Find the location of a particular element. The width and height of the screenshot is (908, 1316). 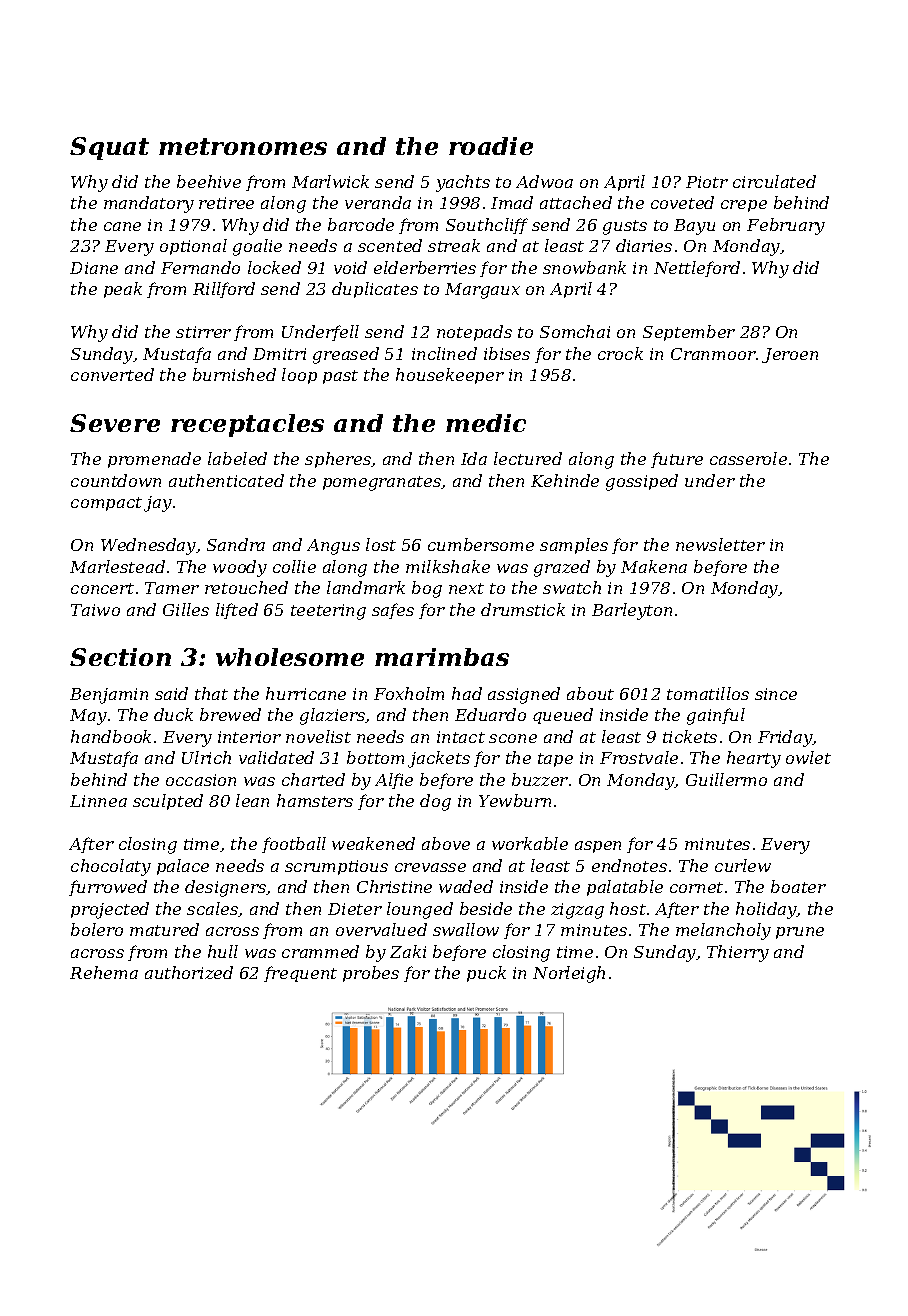

roadie is located at coordinates (491, 146).
